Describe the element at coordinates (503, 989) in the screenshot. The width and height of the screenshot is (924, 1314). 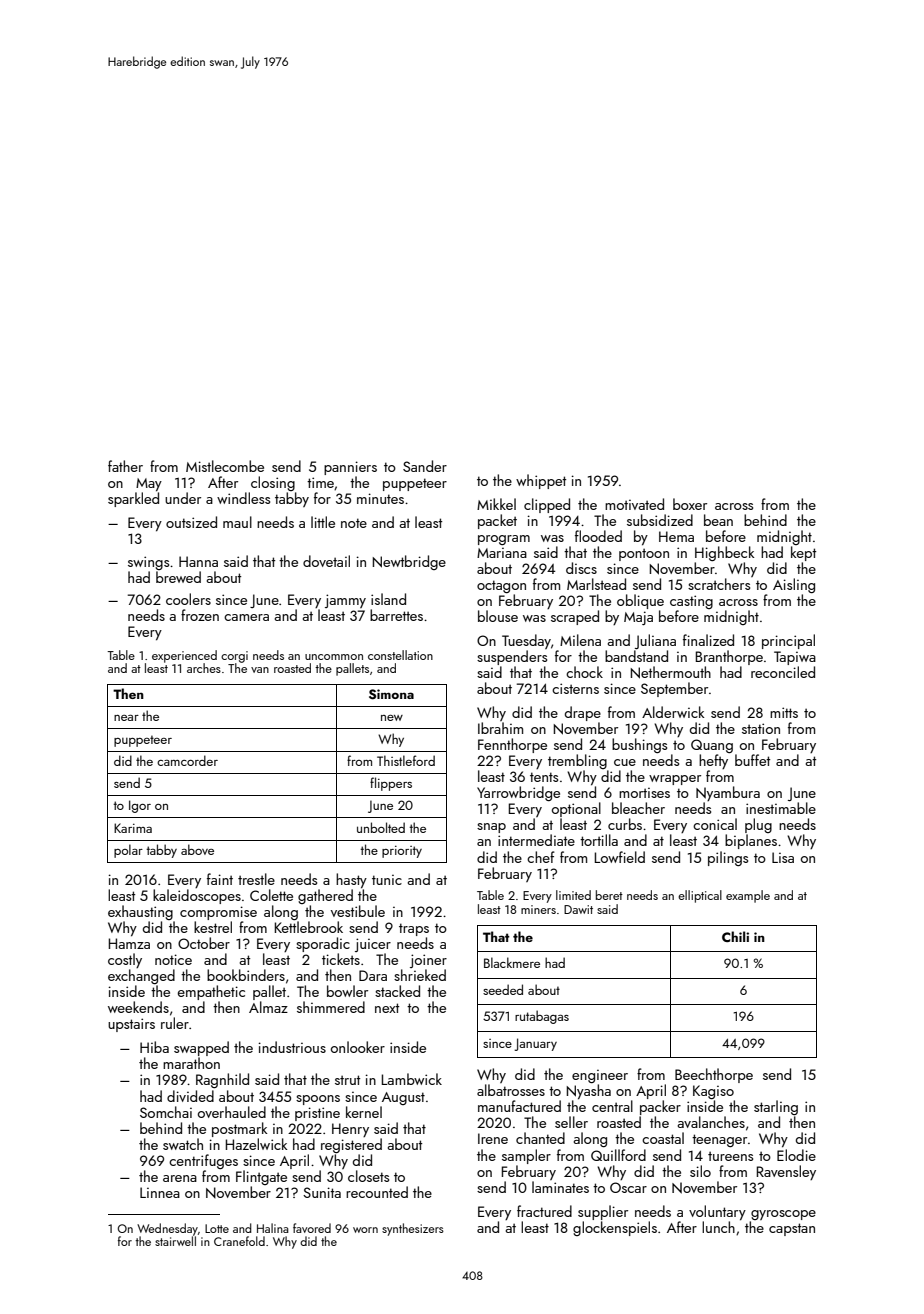
I see `seeded` at that location.
